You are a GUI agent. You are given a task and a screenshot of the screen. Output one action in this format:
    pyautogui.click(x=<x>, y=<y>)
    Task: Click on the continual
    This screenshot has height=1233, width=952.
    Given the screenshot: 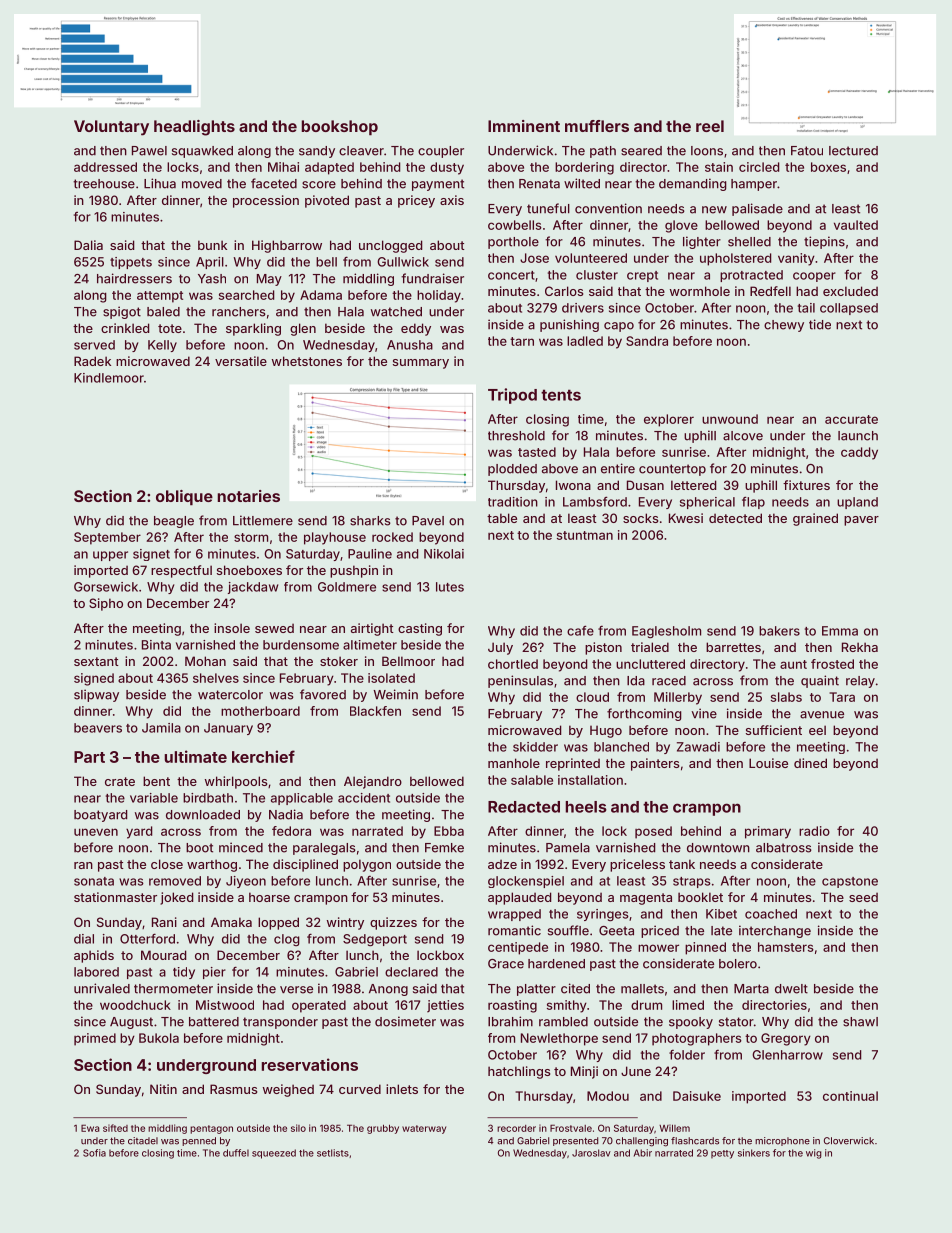 What is the action you would take?
    pyautogui.click(x=850, y=1096)
